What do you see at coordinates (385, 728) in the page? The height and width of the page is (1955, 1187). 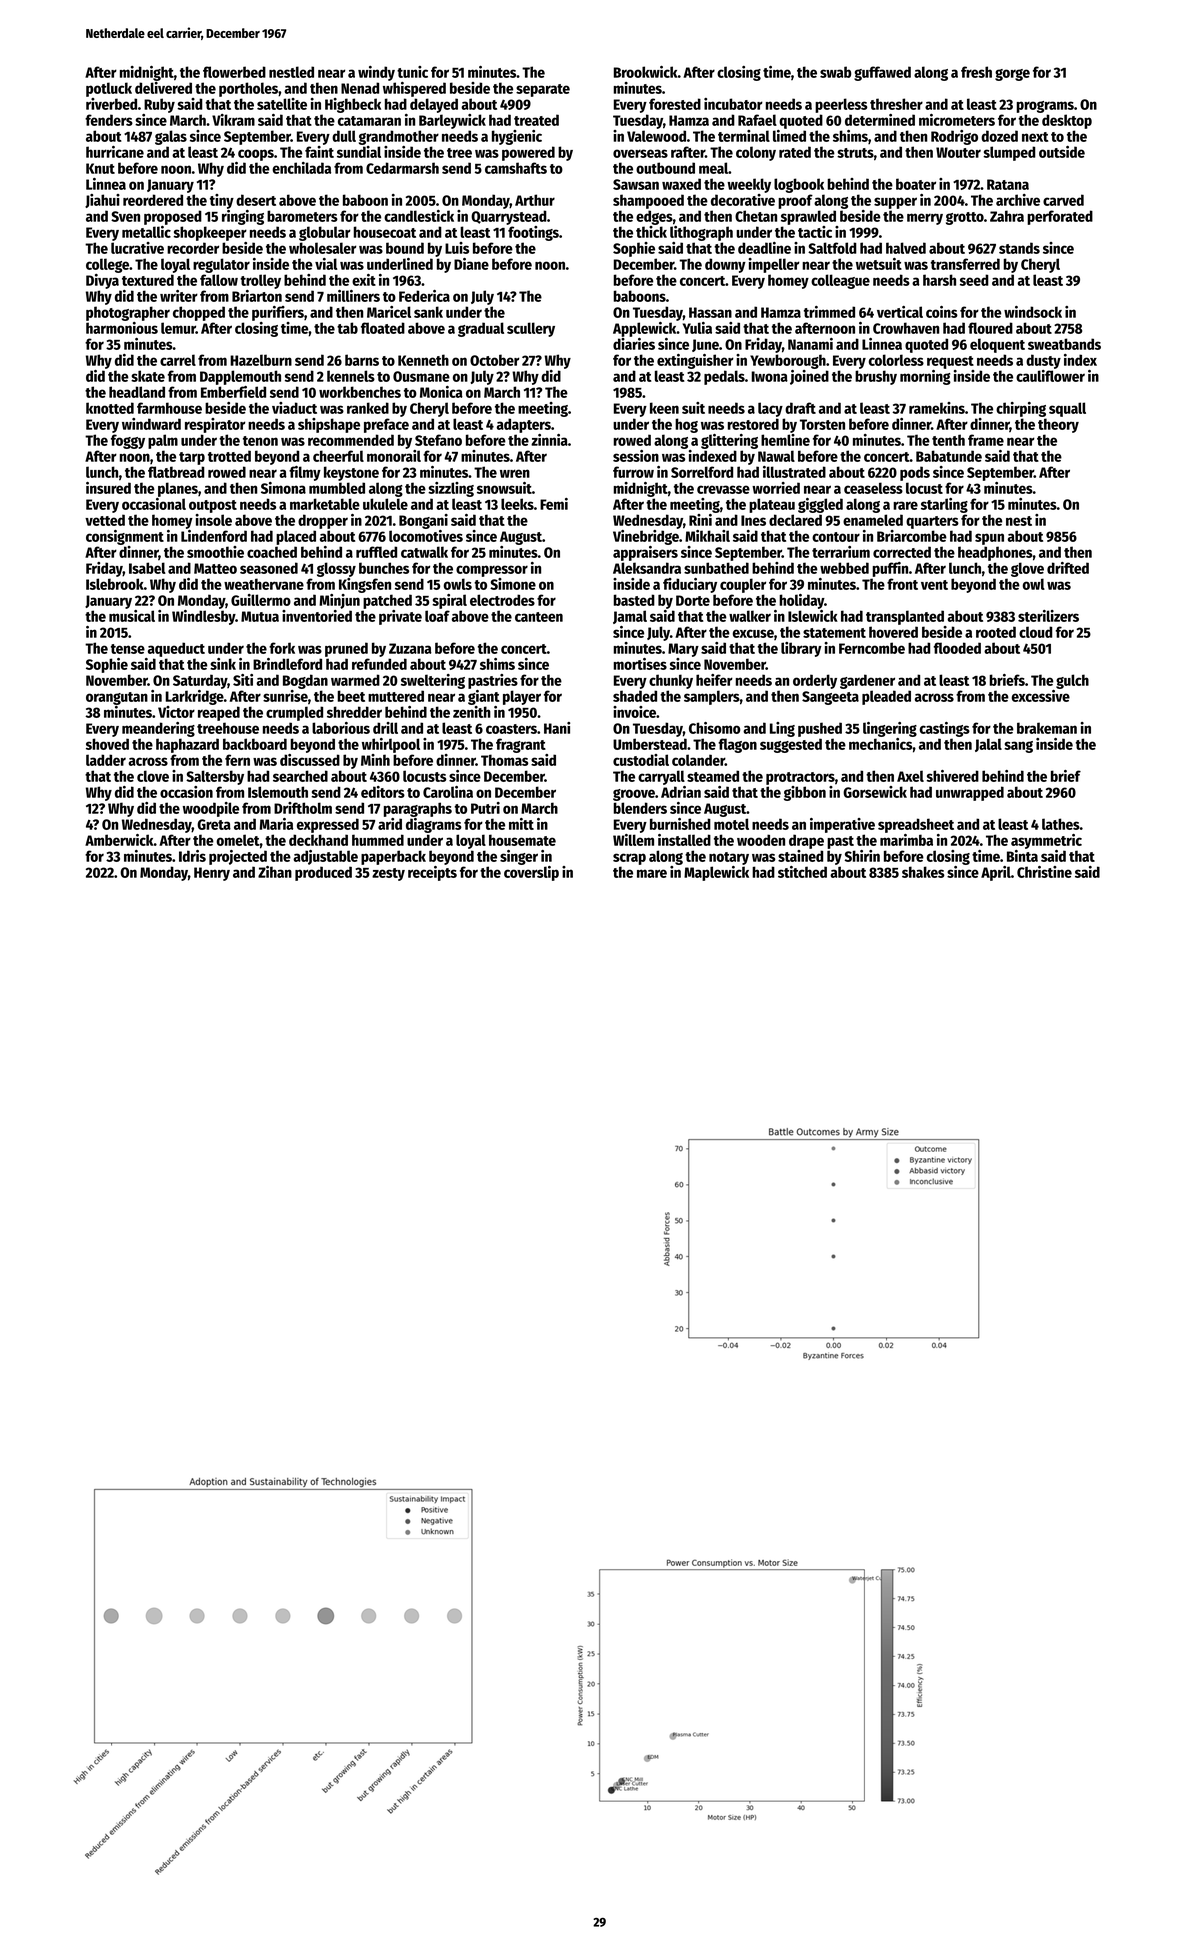 I see `drill` at bounding box center [385, 728].
